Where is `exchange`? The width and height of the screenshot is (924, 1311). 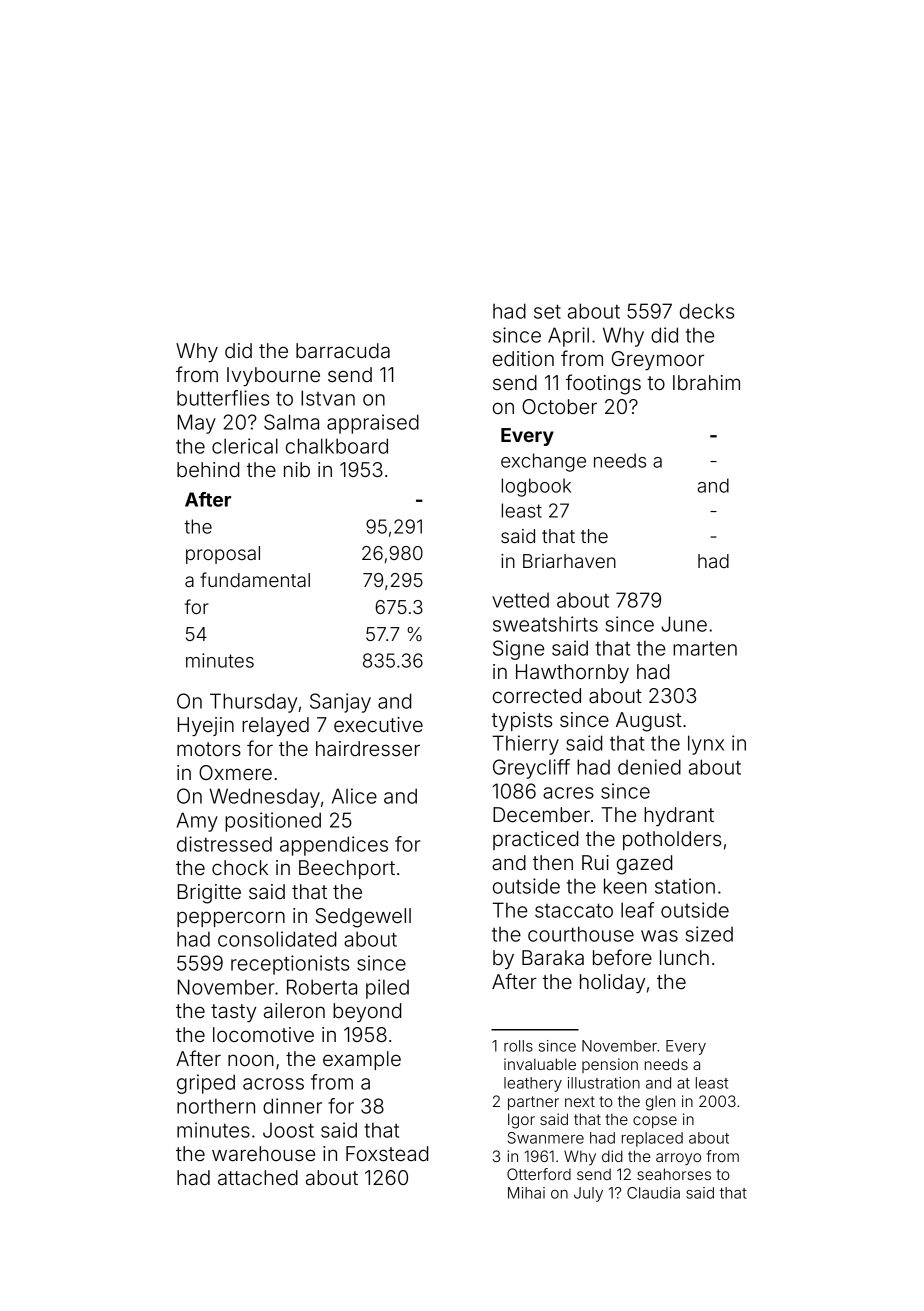
exchange is located at coordinates (543, 462).
